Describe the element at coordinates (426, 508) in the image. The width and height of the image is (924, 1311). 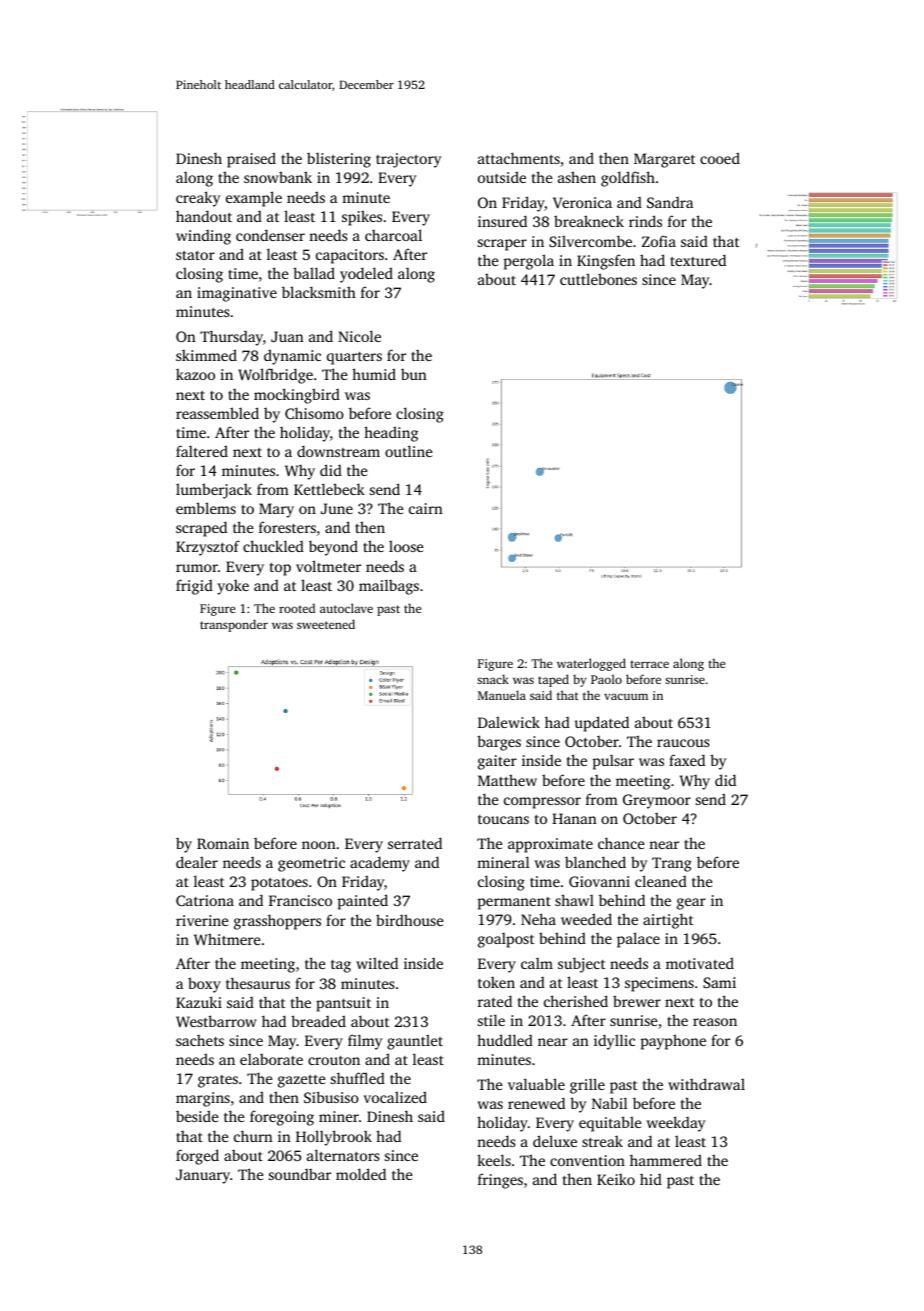
I see `cairn` at that location.
